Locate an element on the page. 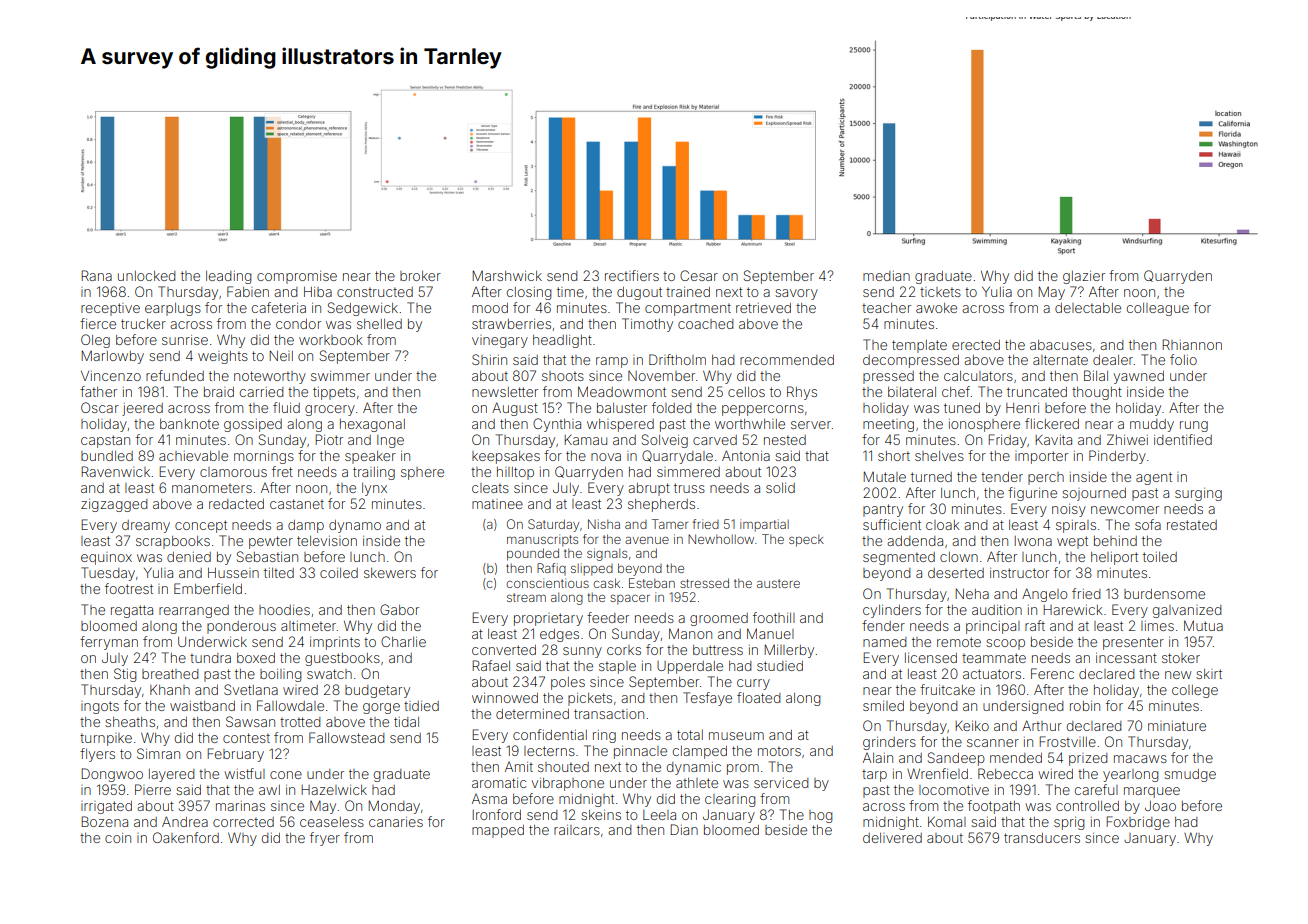  Ravenwick is located at coordinates (115, 471).
